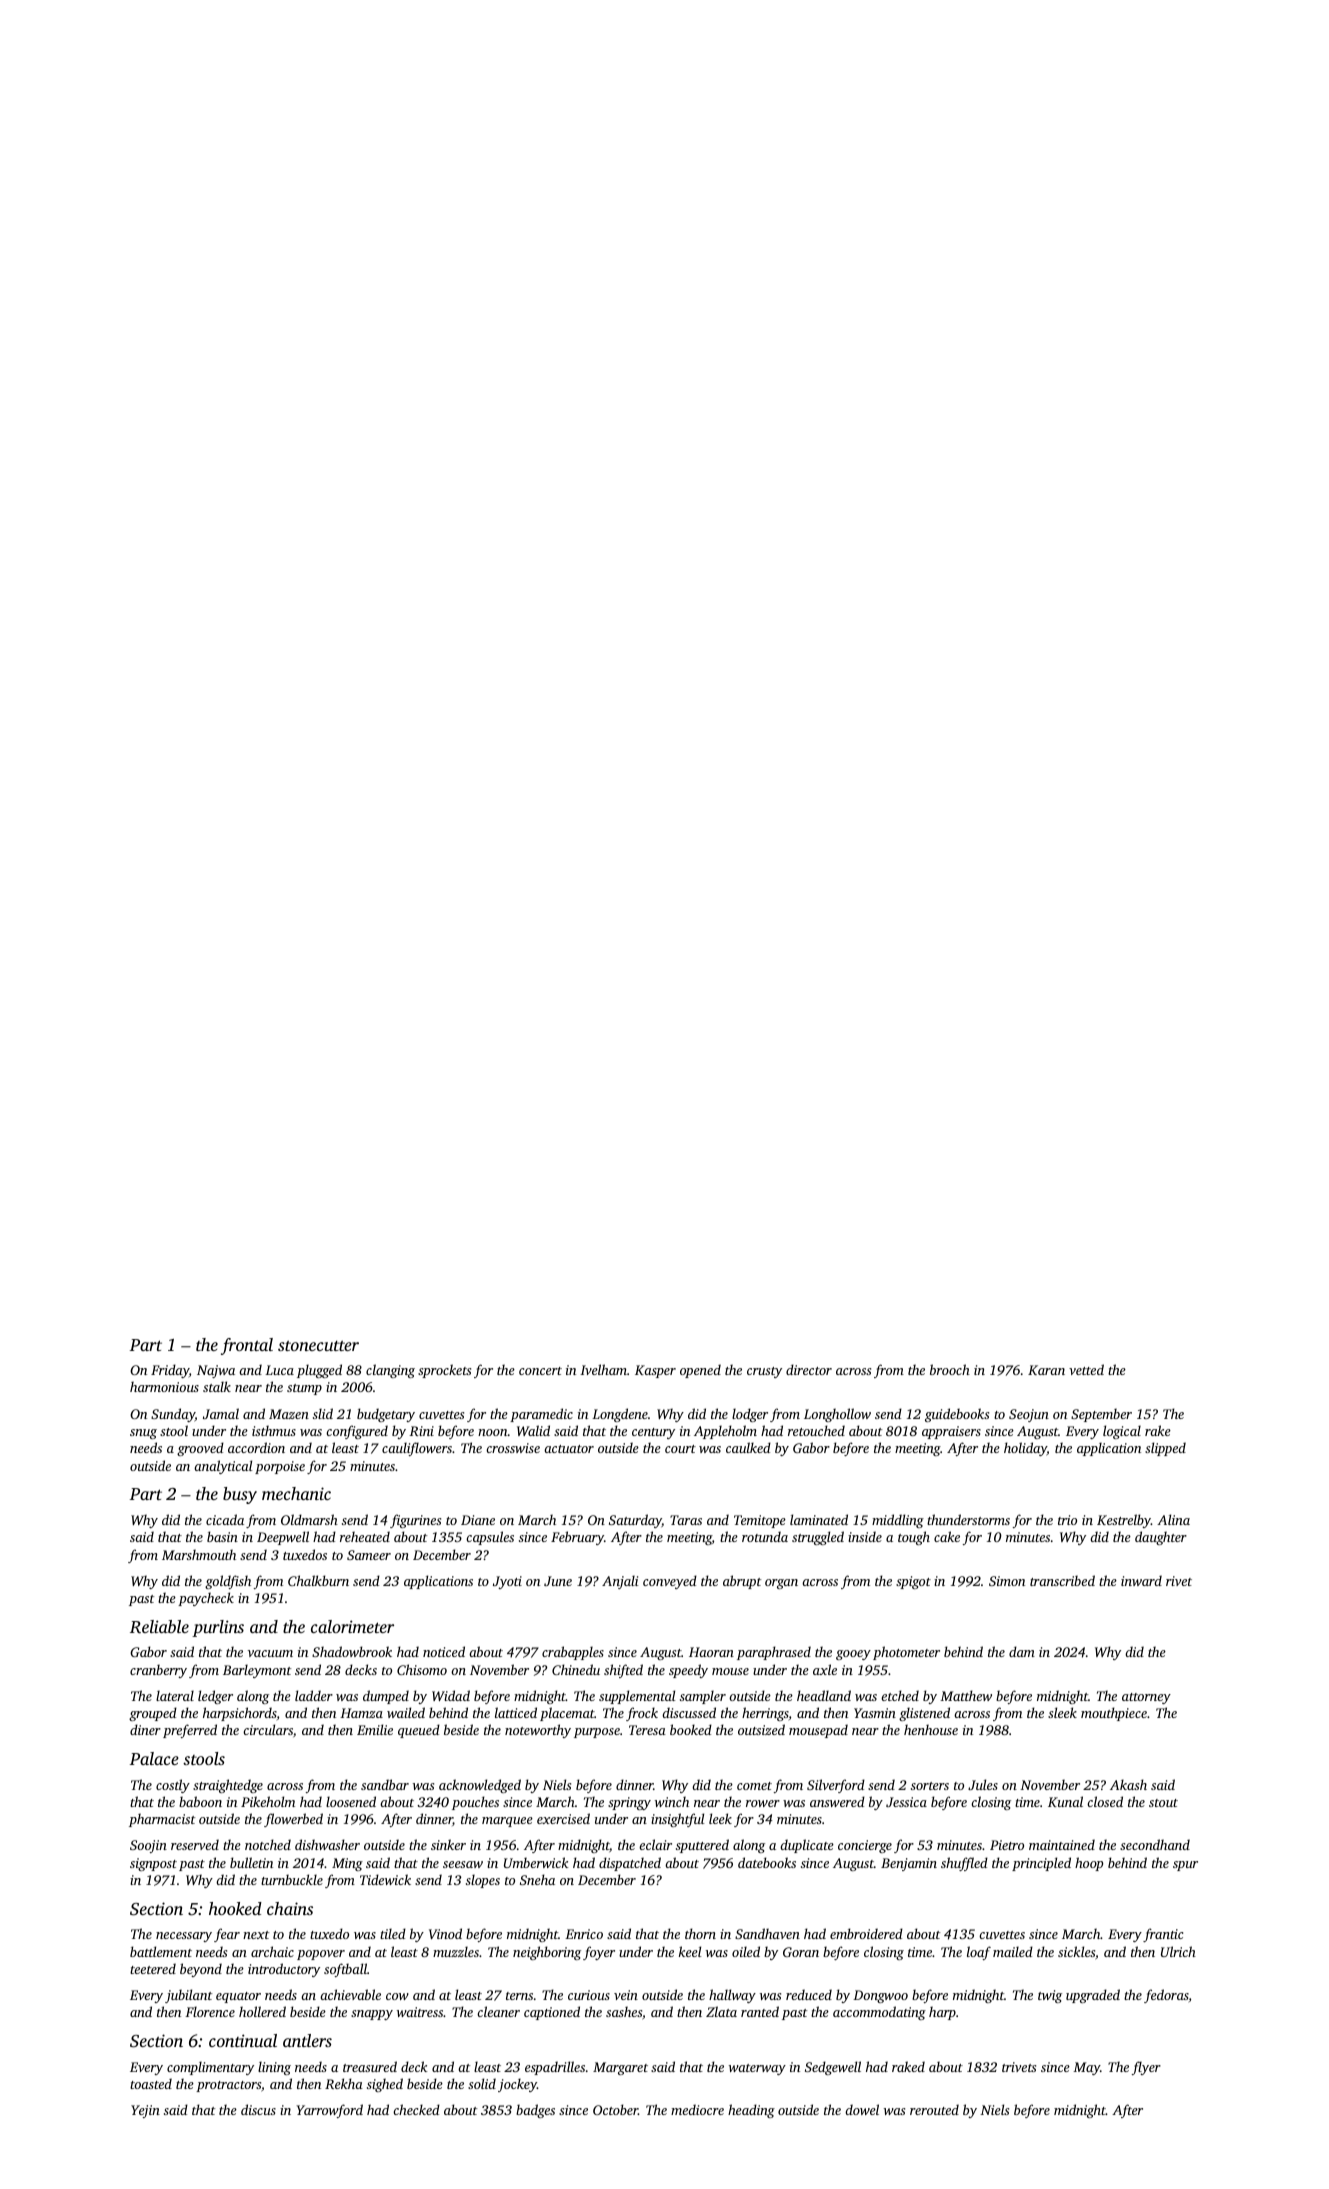 This document has height=2189, width=1329. What do you see at coordinates (1086, 1369) in the document?
I see `vetted` at bounding box center [1086, 1369].
